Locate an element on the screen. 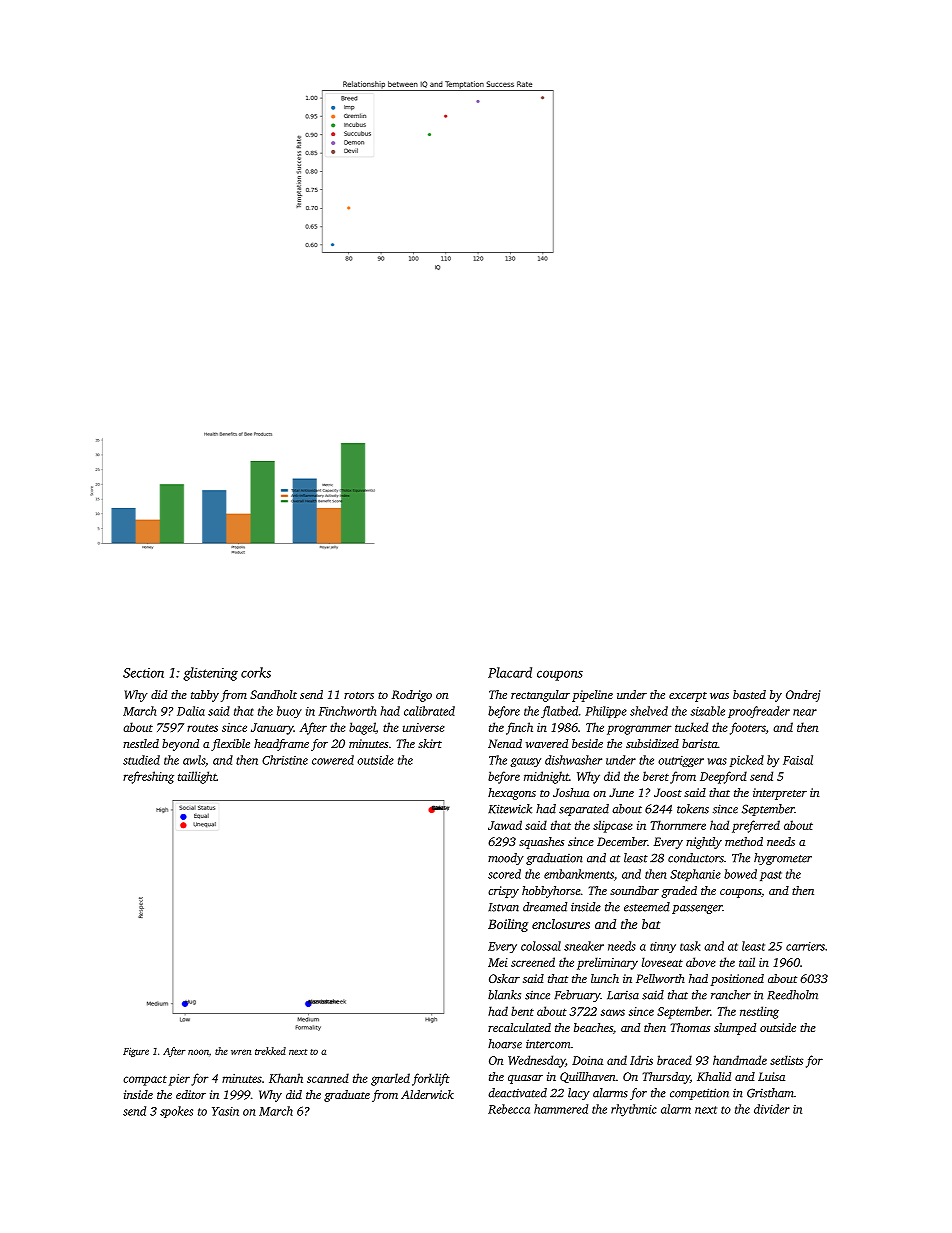 This screenshot has height=1233, width=952. Jawad is located at coordinates (505, 825).
